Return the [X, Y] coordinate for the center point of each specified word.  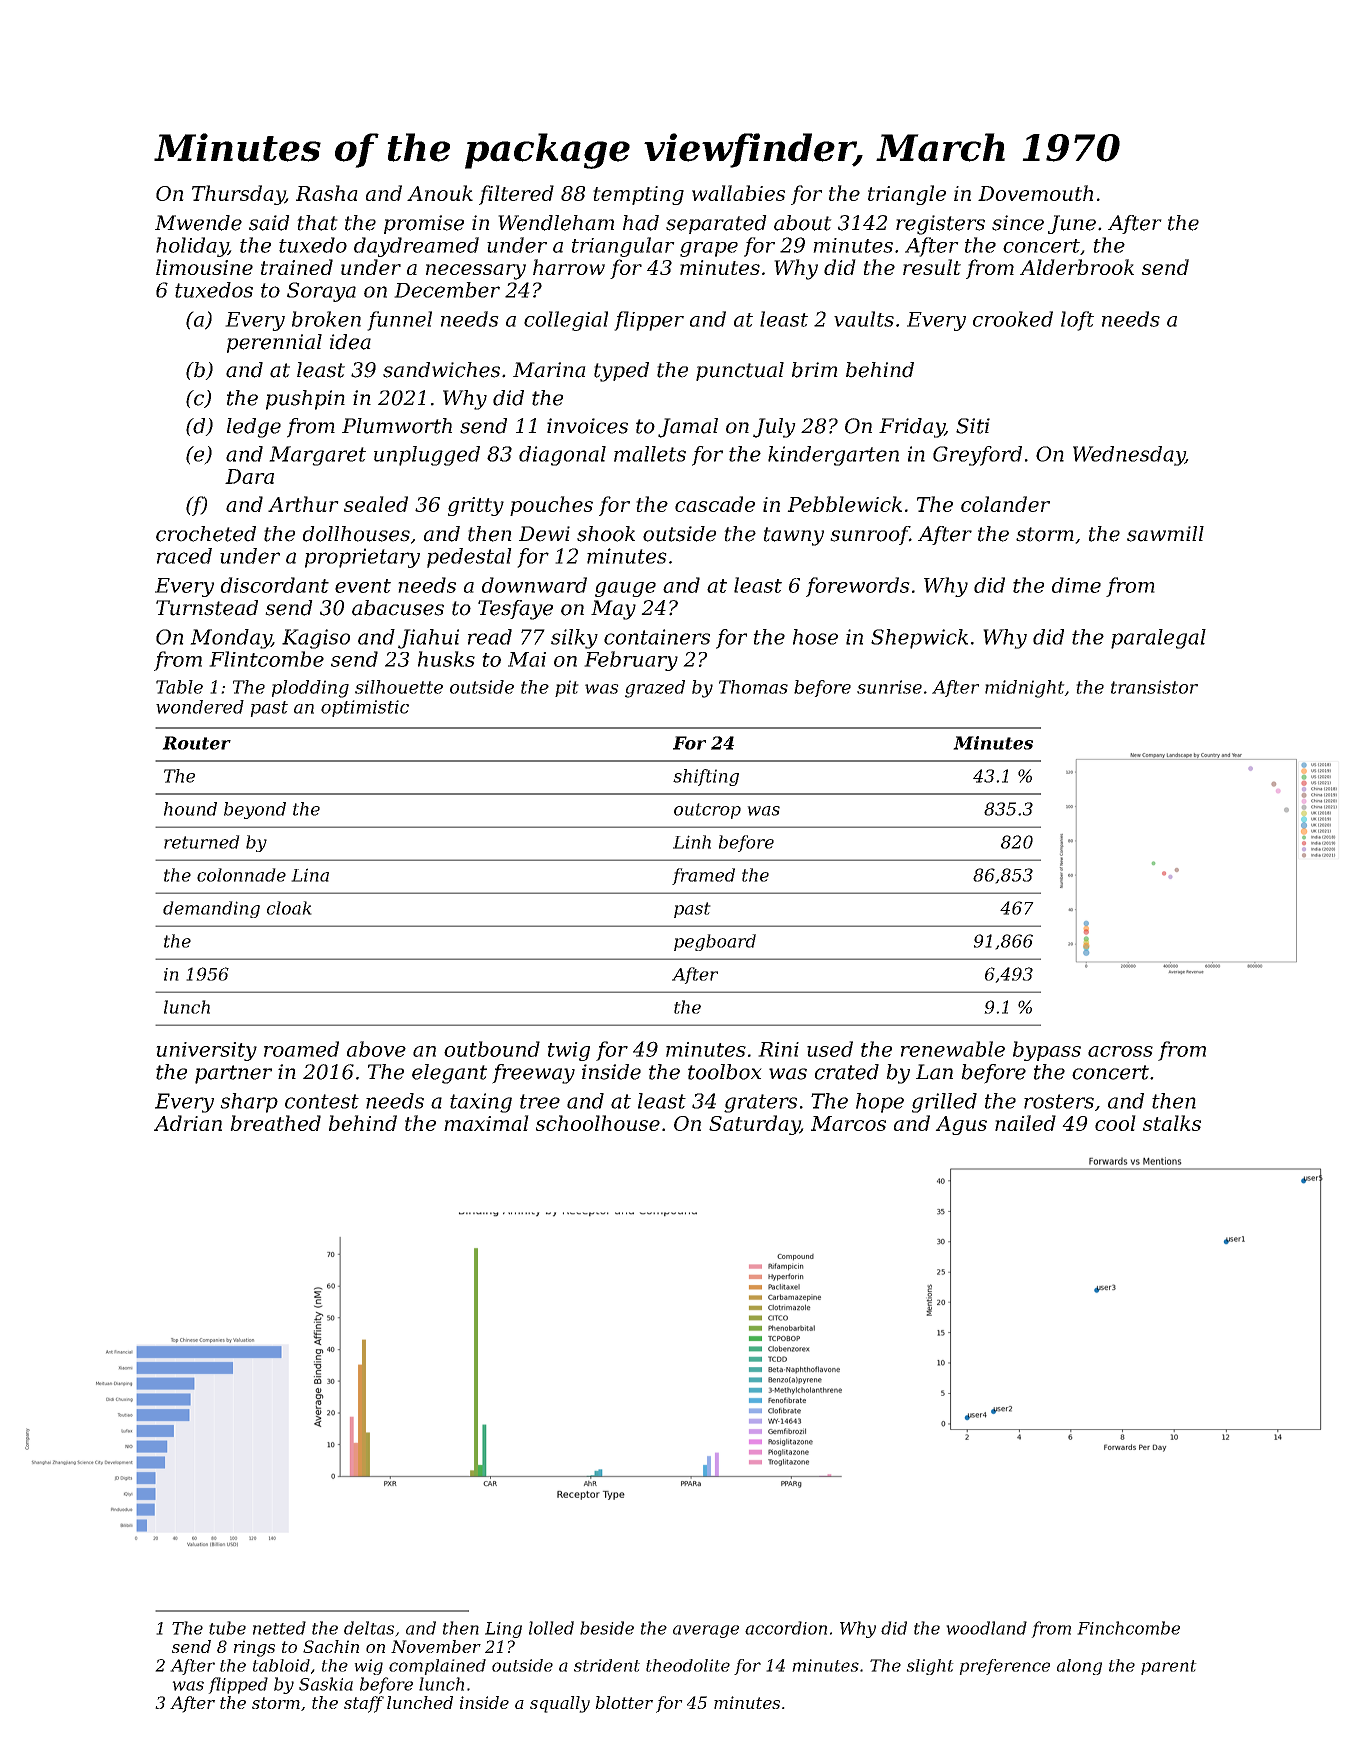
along [1079, 1667]
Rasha [327, 193]
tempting [638, 195]
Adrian [188, 1123]
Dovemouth [1035, 193]
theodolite [688, 1665]
